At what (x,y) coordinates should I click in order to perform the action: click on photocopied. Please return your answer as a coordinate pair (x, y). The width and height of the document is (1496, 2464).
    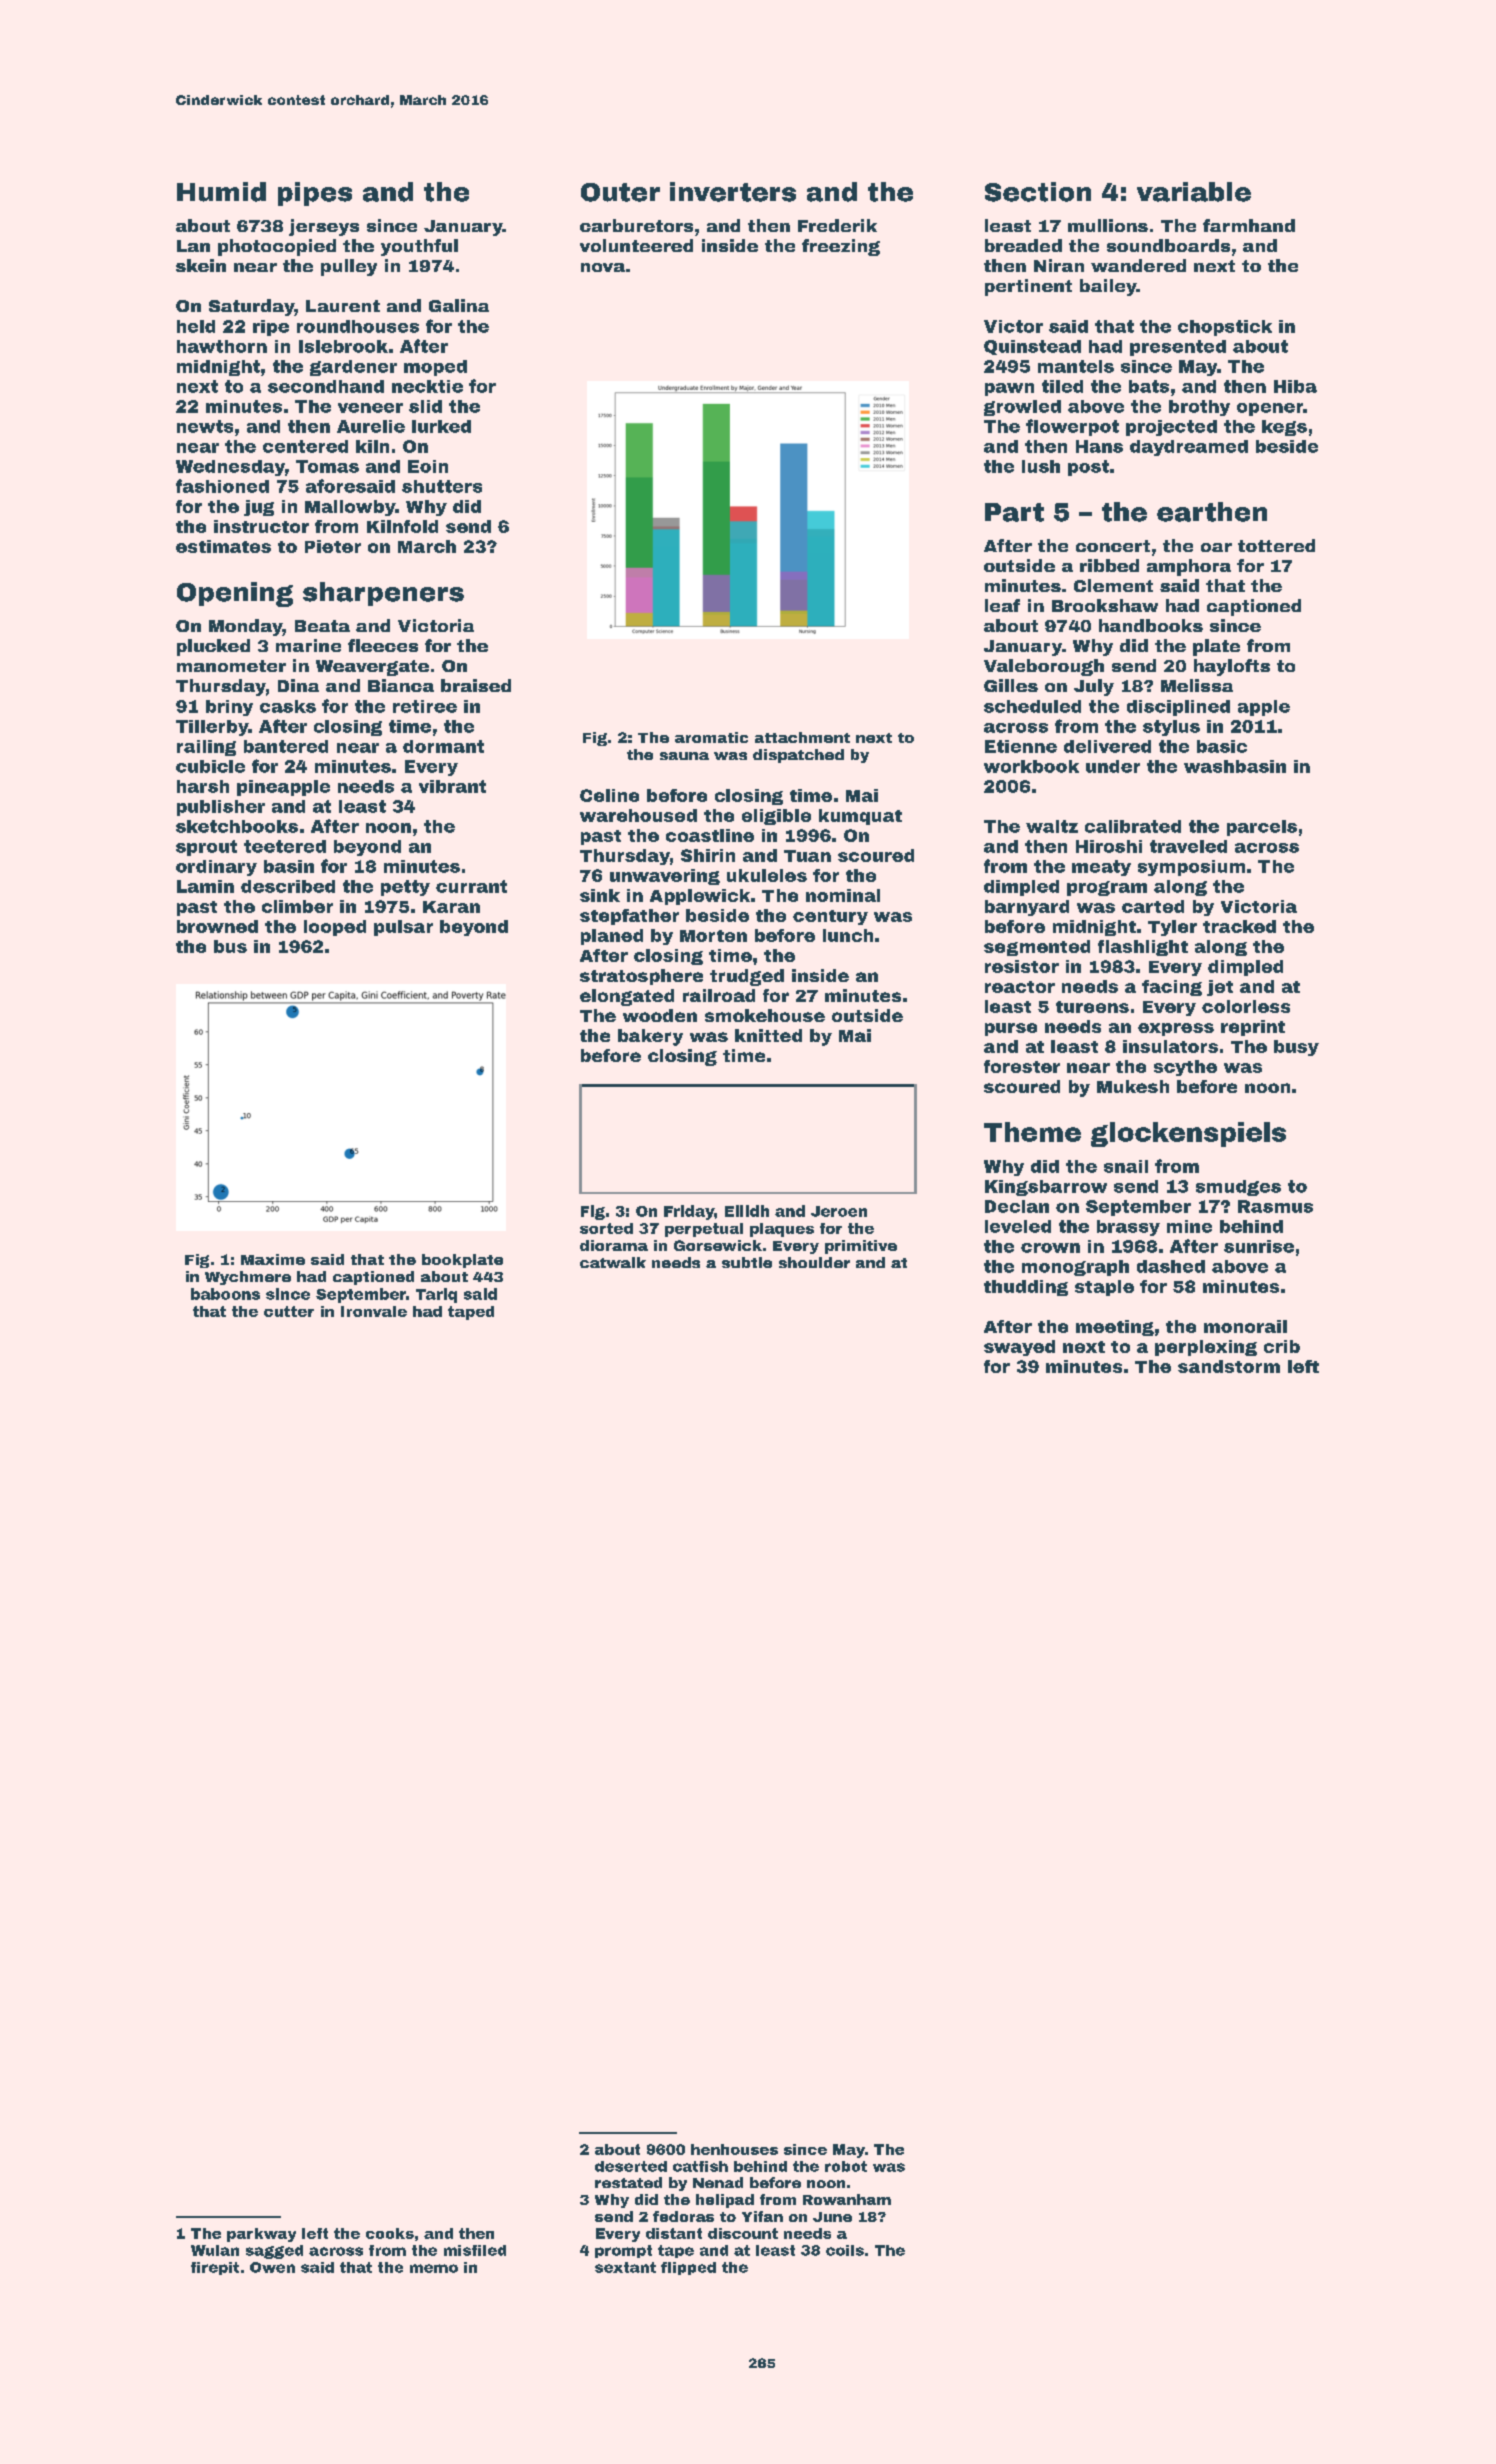
    Looking at the image, I should click on (277, 247).
